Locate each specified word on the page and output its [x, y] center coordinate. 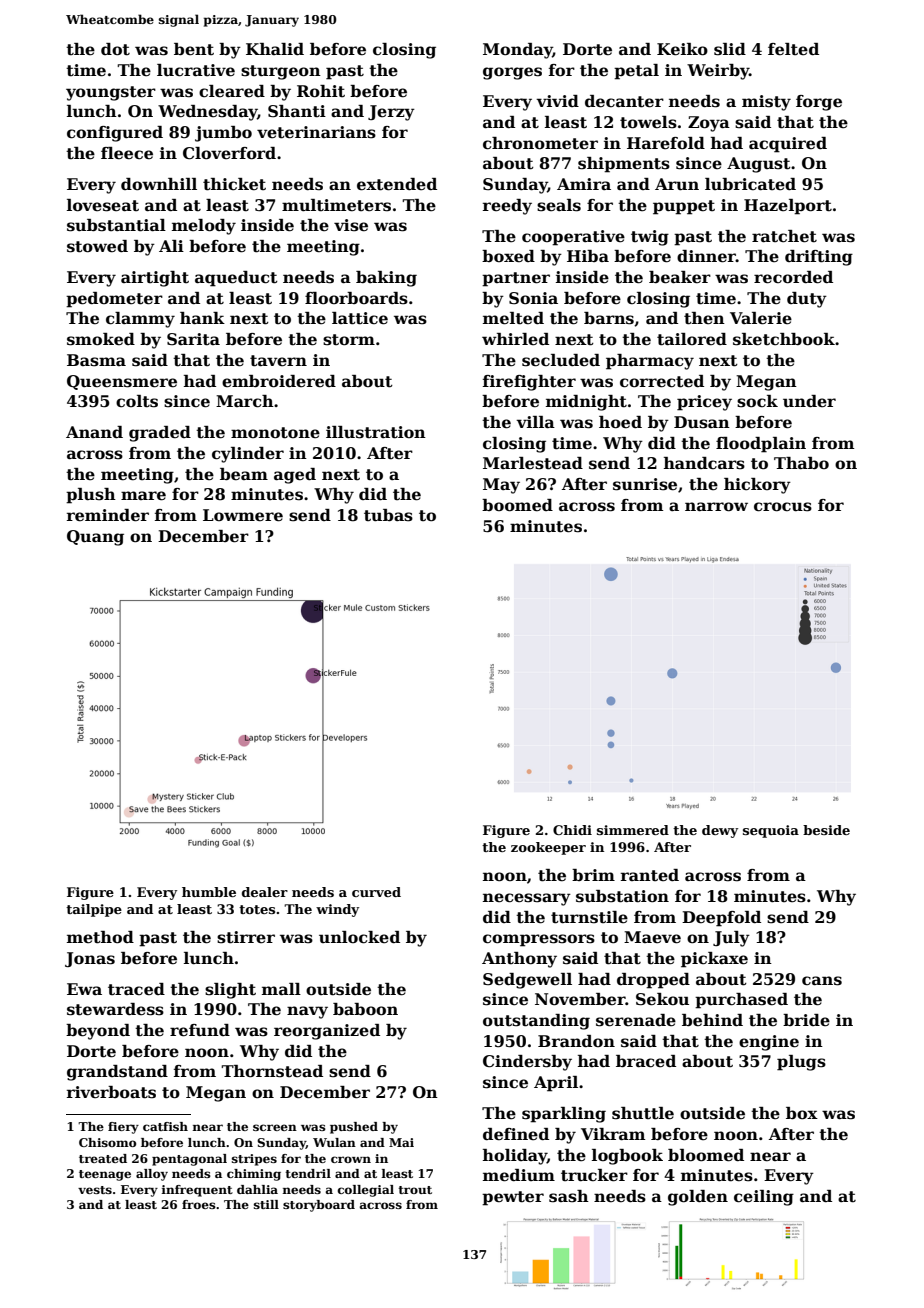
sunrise [645, 484]
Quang [95, 538]
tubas [388, 515]
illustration [376, 432]
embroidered [279, 381]
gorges [512, 73]
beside [826, 830]
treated [103, 1158]
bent [194, 49]
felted [793, 49]
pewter [513, 1198]
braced [646, 1061]
